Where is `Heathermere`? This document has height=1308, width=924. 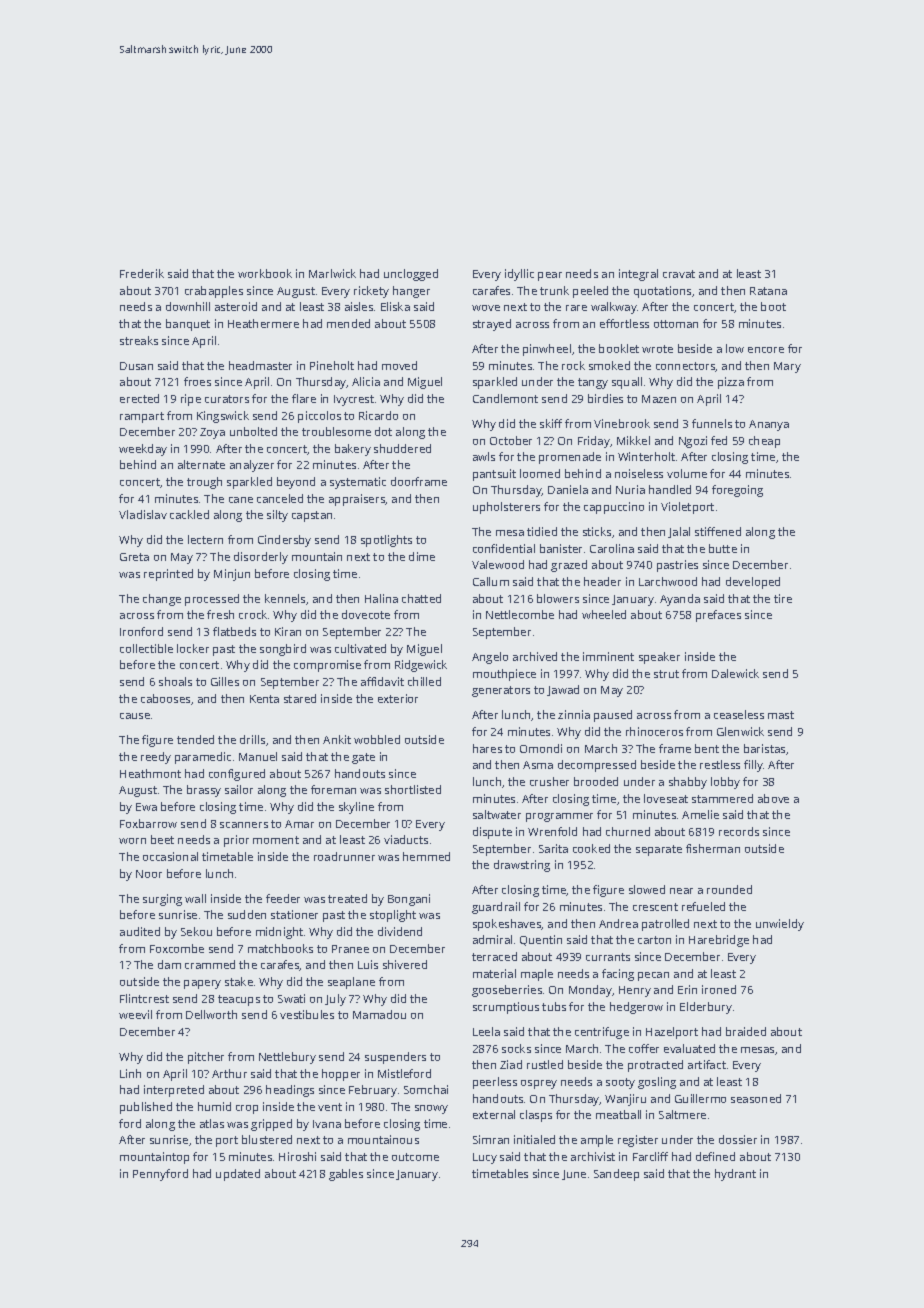
Heathermere is located at coordinates (263, 323).
